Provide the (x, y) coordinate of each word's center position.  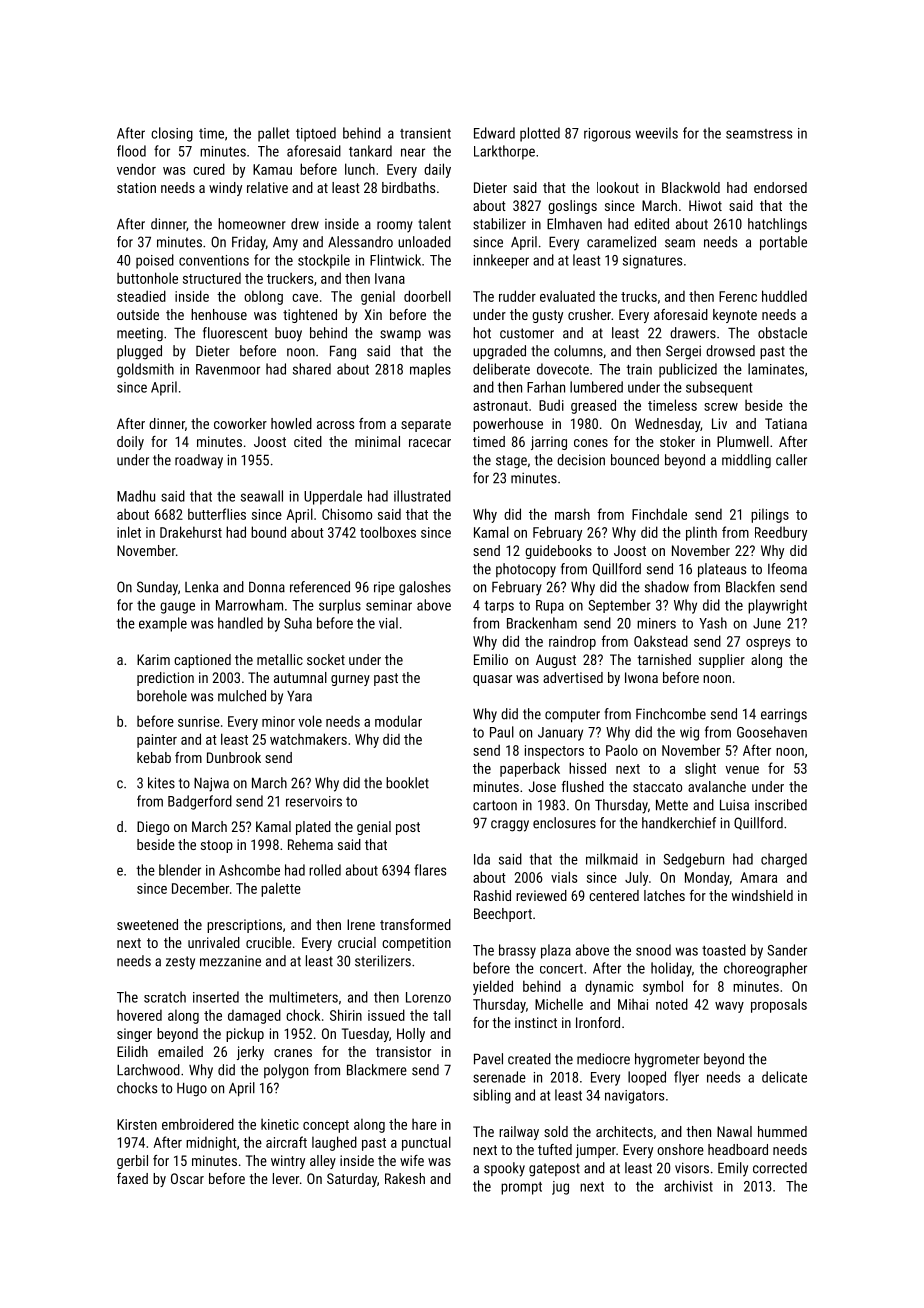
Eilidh (132, 1051)
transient (425, 133)
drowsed (730, 351)
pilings (770, 516)
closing (172, 134)
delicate (784, 1077)
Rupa (550, 607)
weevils (657, 133)
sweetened (147, 924)
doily (130, 443)
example (163, 624)
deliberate (501, 369)
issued (386, 1015)
